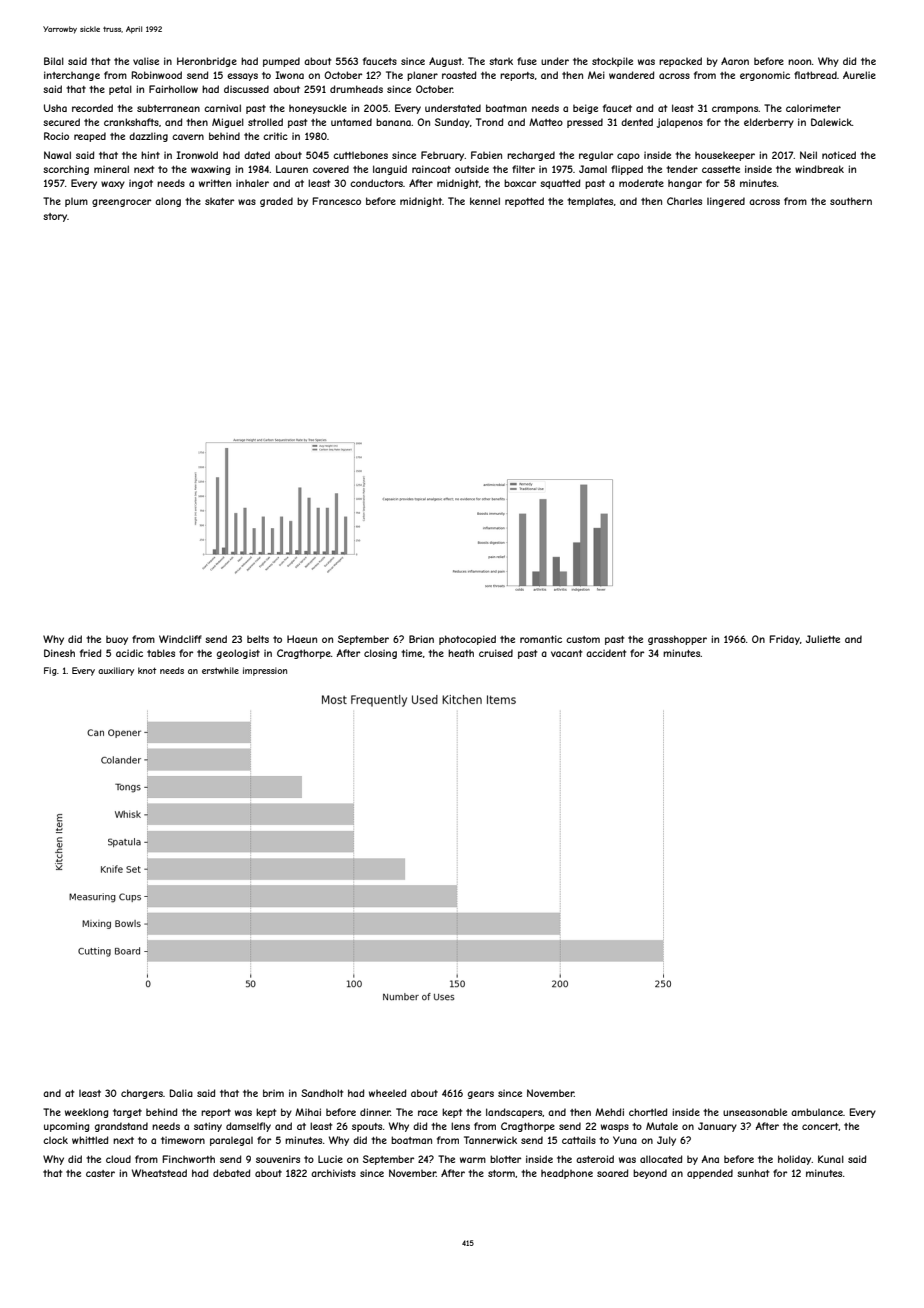 This image has width=924, height=1308. I want to click on windbreak, so click(819, 169).
